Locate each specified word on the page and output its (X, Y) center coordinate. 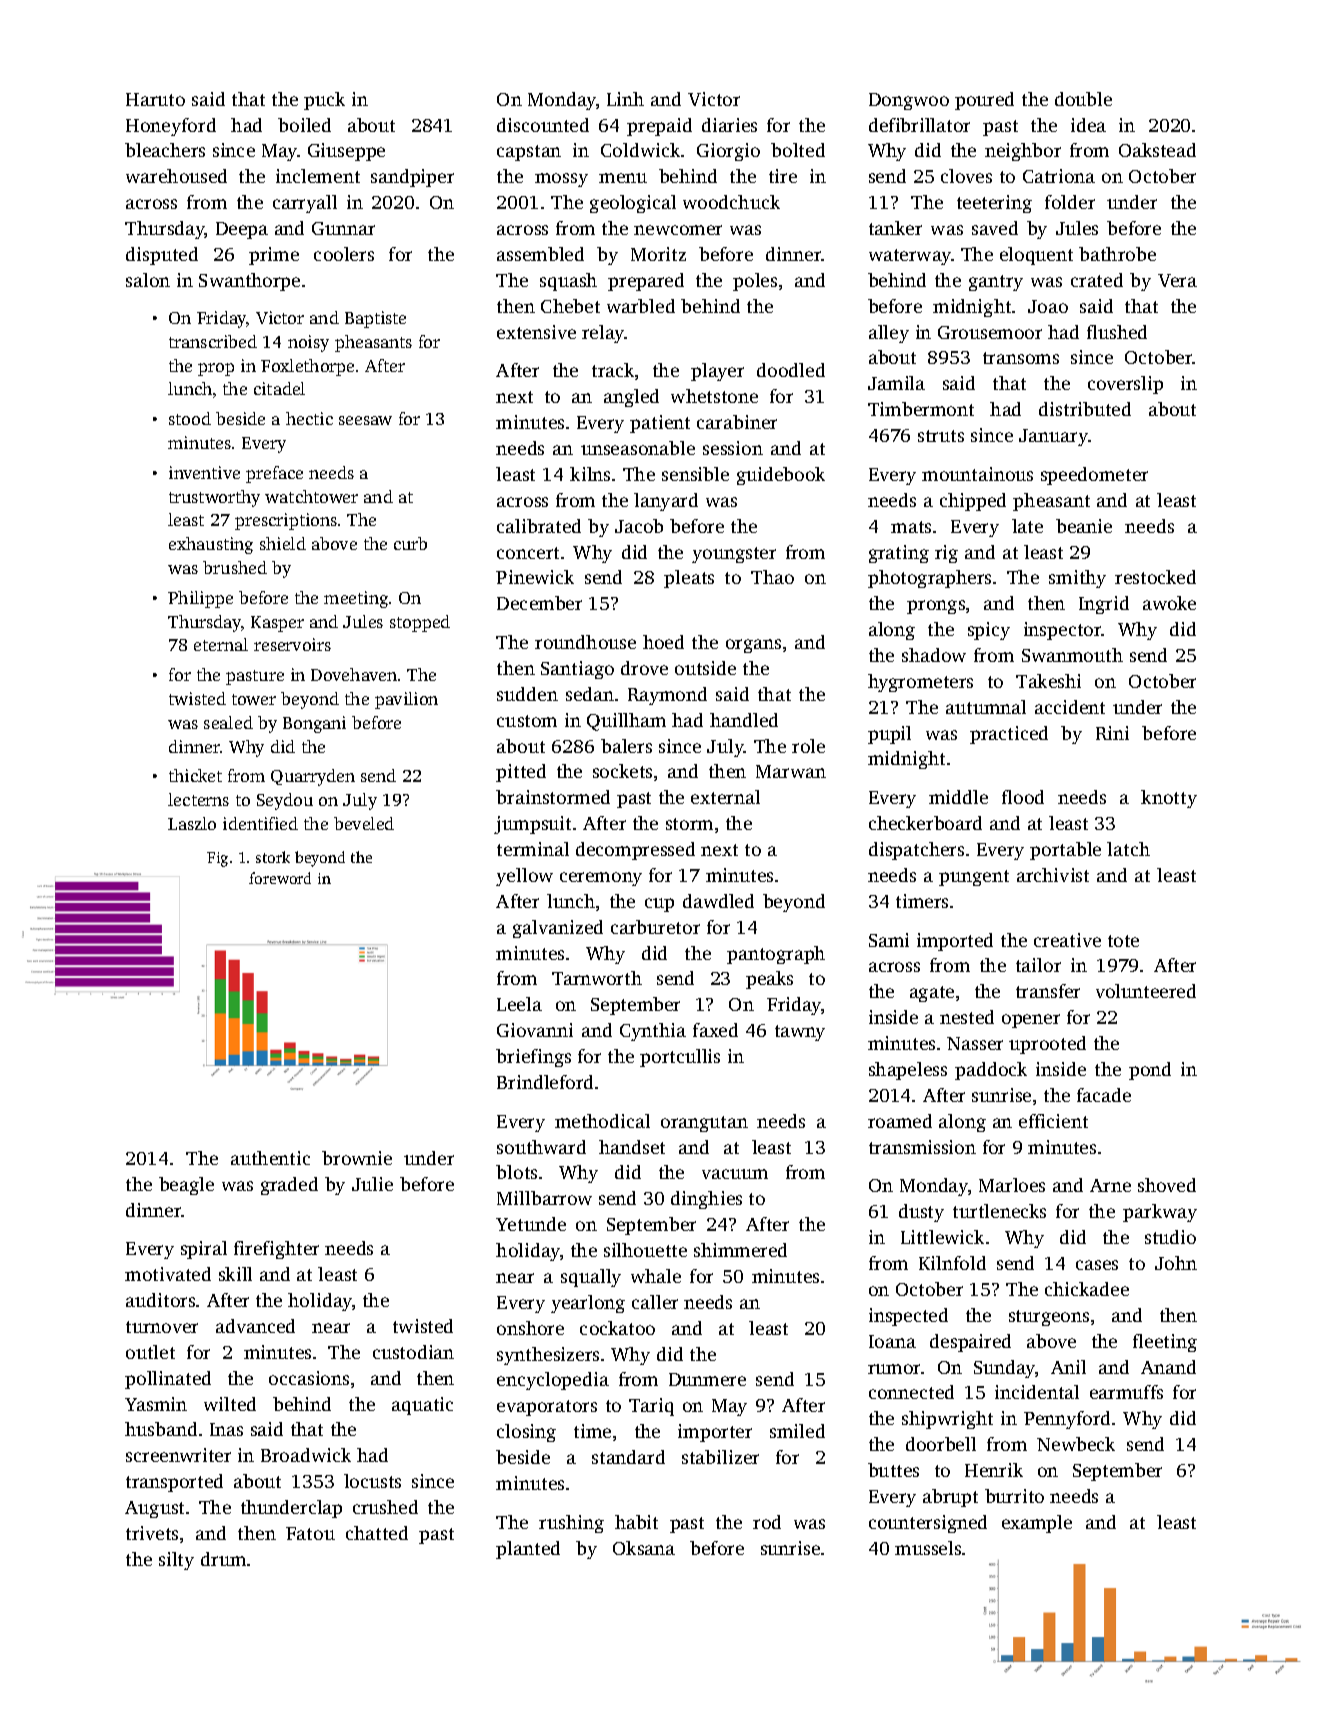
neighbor (1023, 152)
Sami (889, 940)
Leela (519, 1004)
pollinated (168, 1380)
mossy (561, 180)
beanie (1084, 526)
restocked (1155, 577)
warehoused (176, 176)
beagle (186, 1186)
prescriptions (286, 521)
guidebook (781, 476)
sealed (228, 722)
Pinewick (535, 577)
